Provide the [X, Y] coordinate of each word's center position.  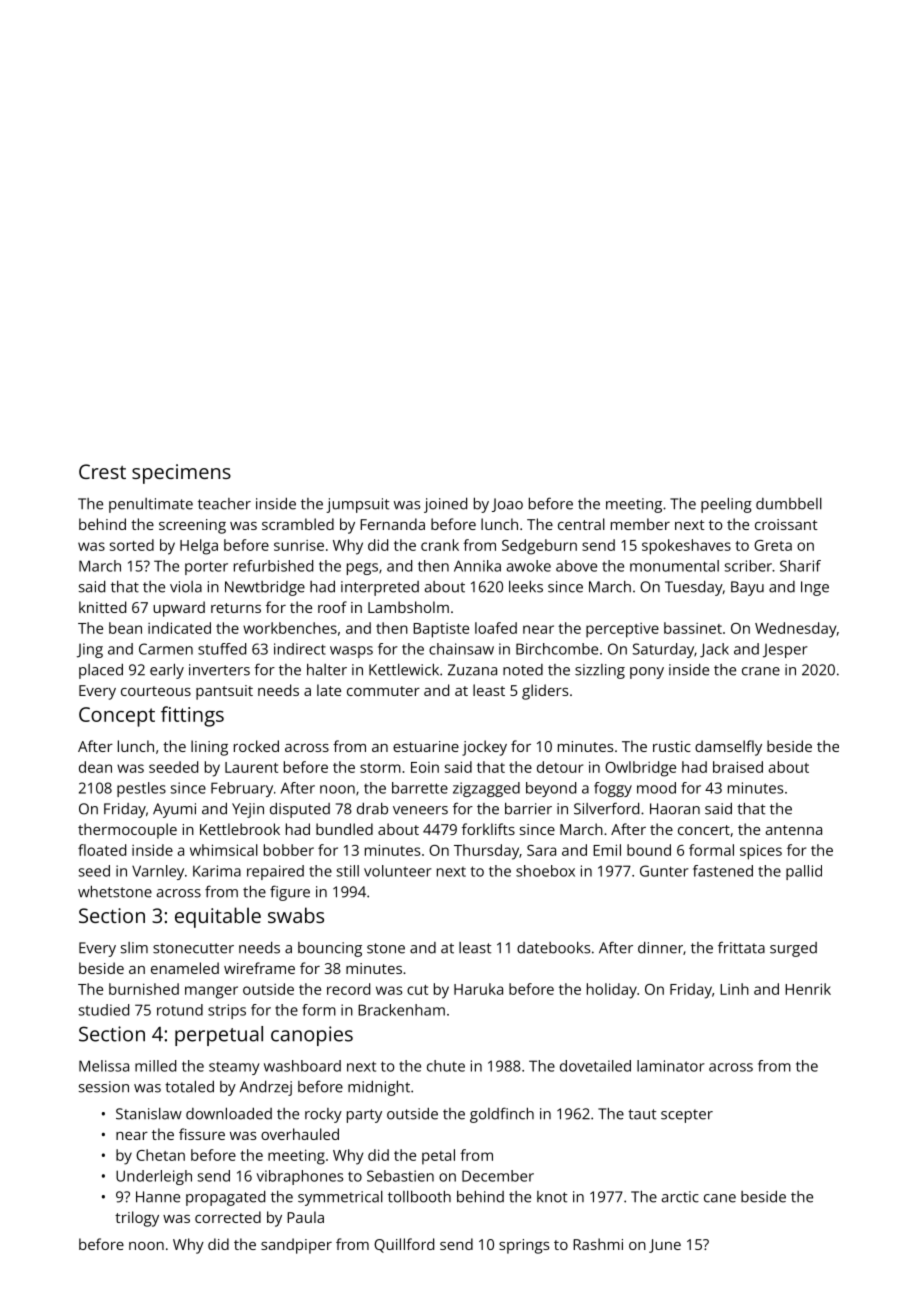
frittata [741, 947]
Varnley [158, 872]
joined [445, 505]
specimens [181, 474]
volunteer [398, 871]
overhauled [300, 1134]
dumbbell [789, 504]
